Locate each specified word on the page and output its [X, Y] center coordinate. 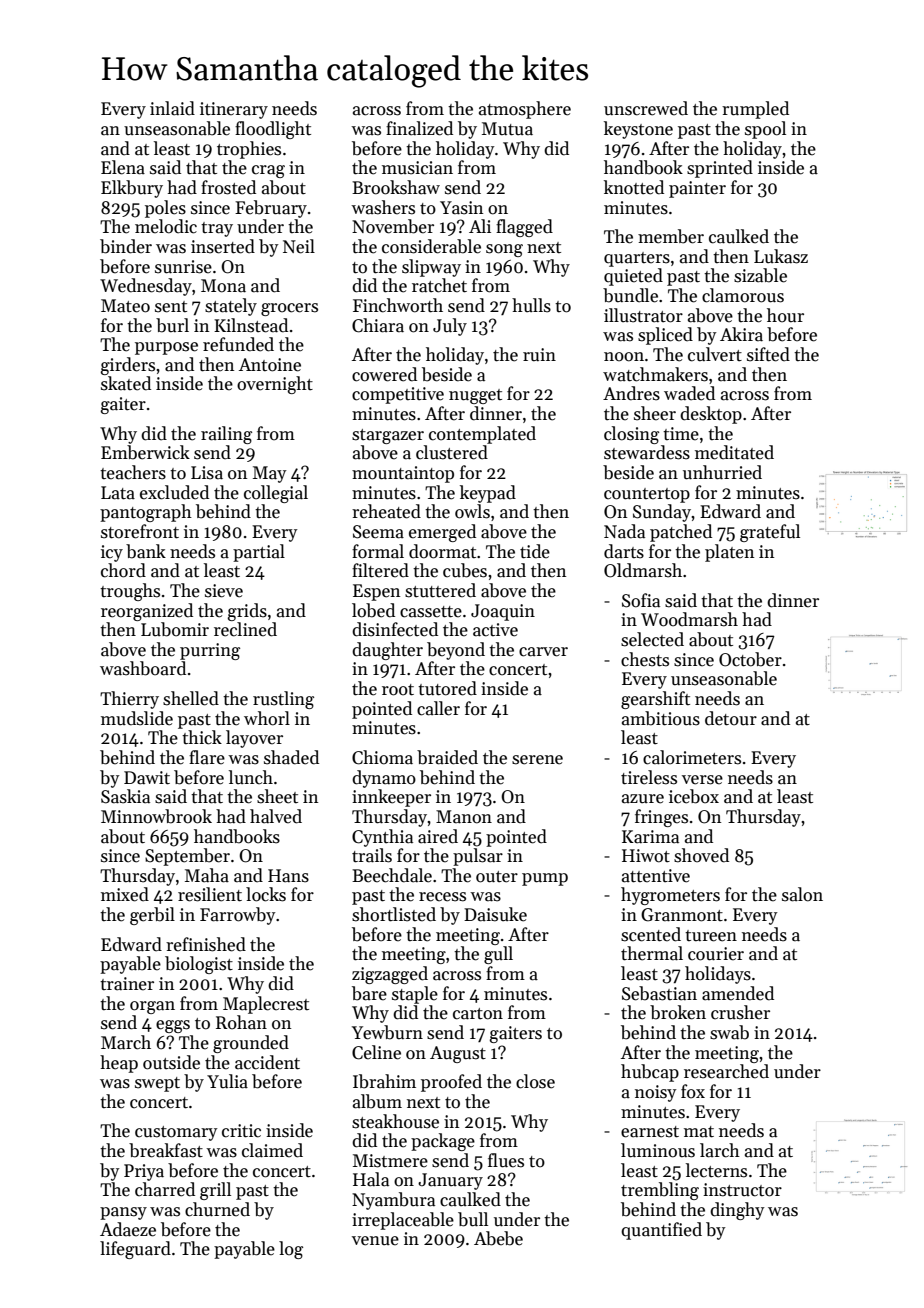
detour [731, 718]
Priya [144, 1172]
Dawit [147, 778]
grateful [770, 533]
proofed [451, 1083]
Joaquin [503, 612]
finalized [419, 128]
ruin [539, 355]
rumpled [755, 110]
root [398, 690]
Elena [123, 167]
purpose [166, 348]
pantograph [146, 513]
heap [119, 1064]
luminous [658, 1150]
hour [785, 315]
